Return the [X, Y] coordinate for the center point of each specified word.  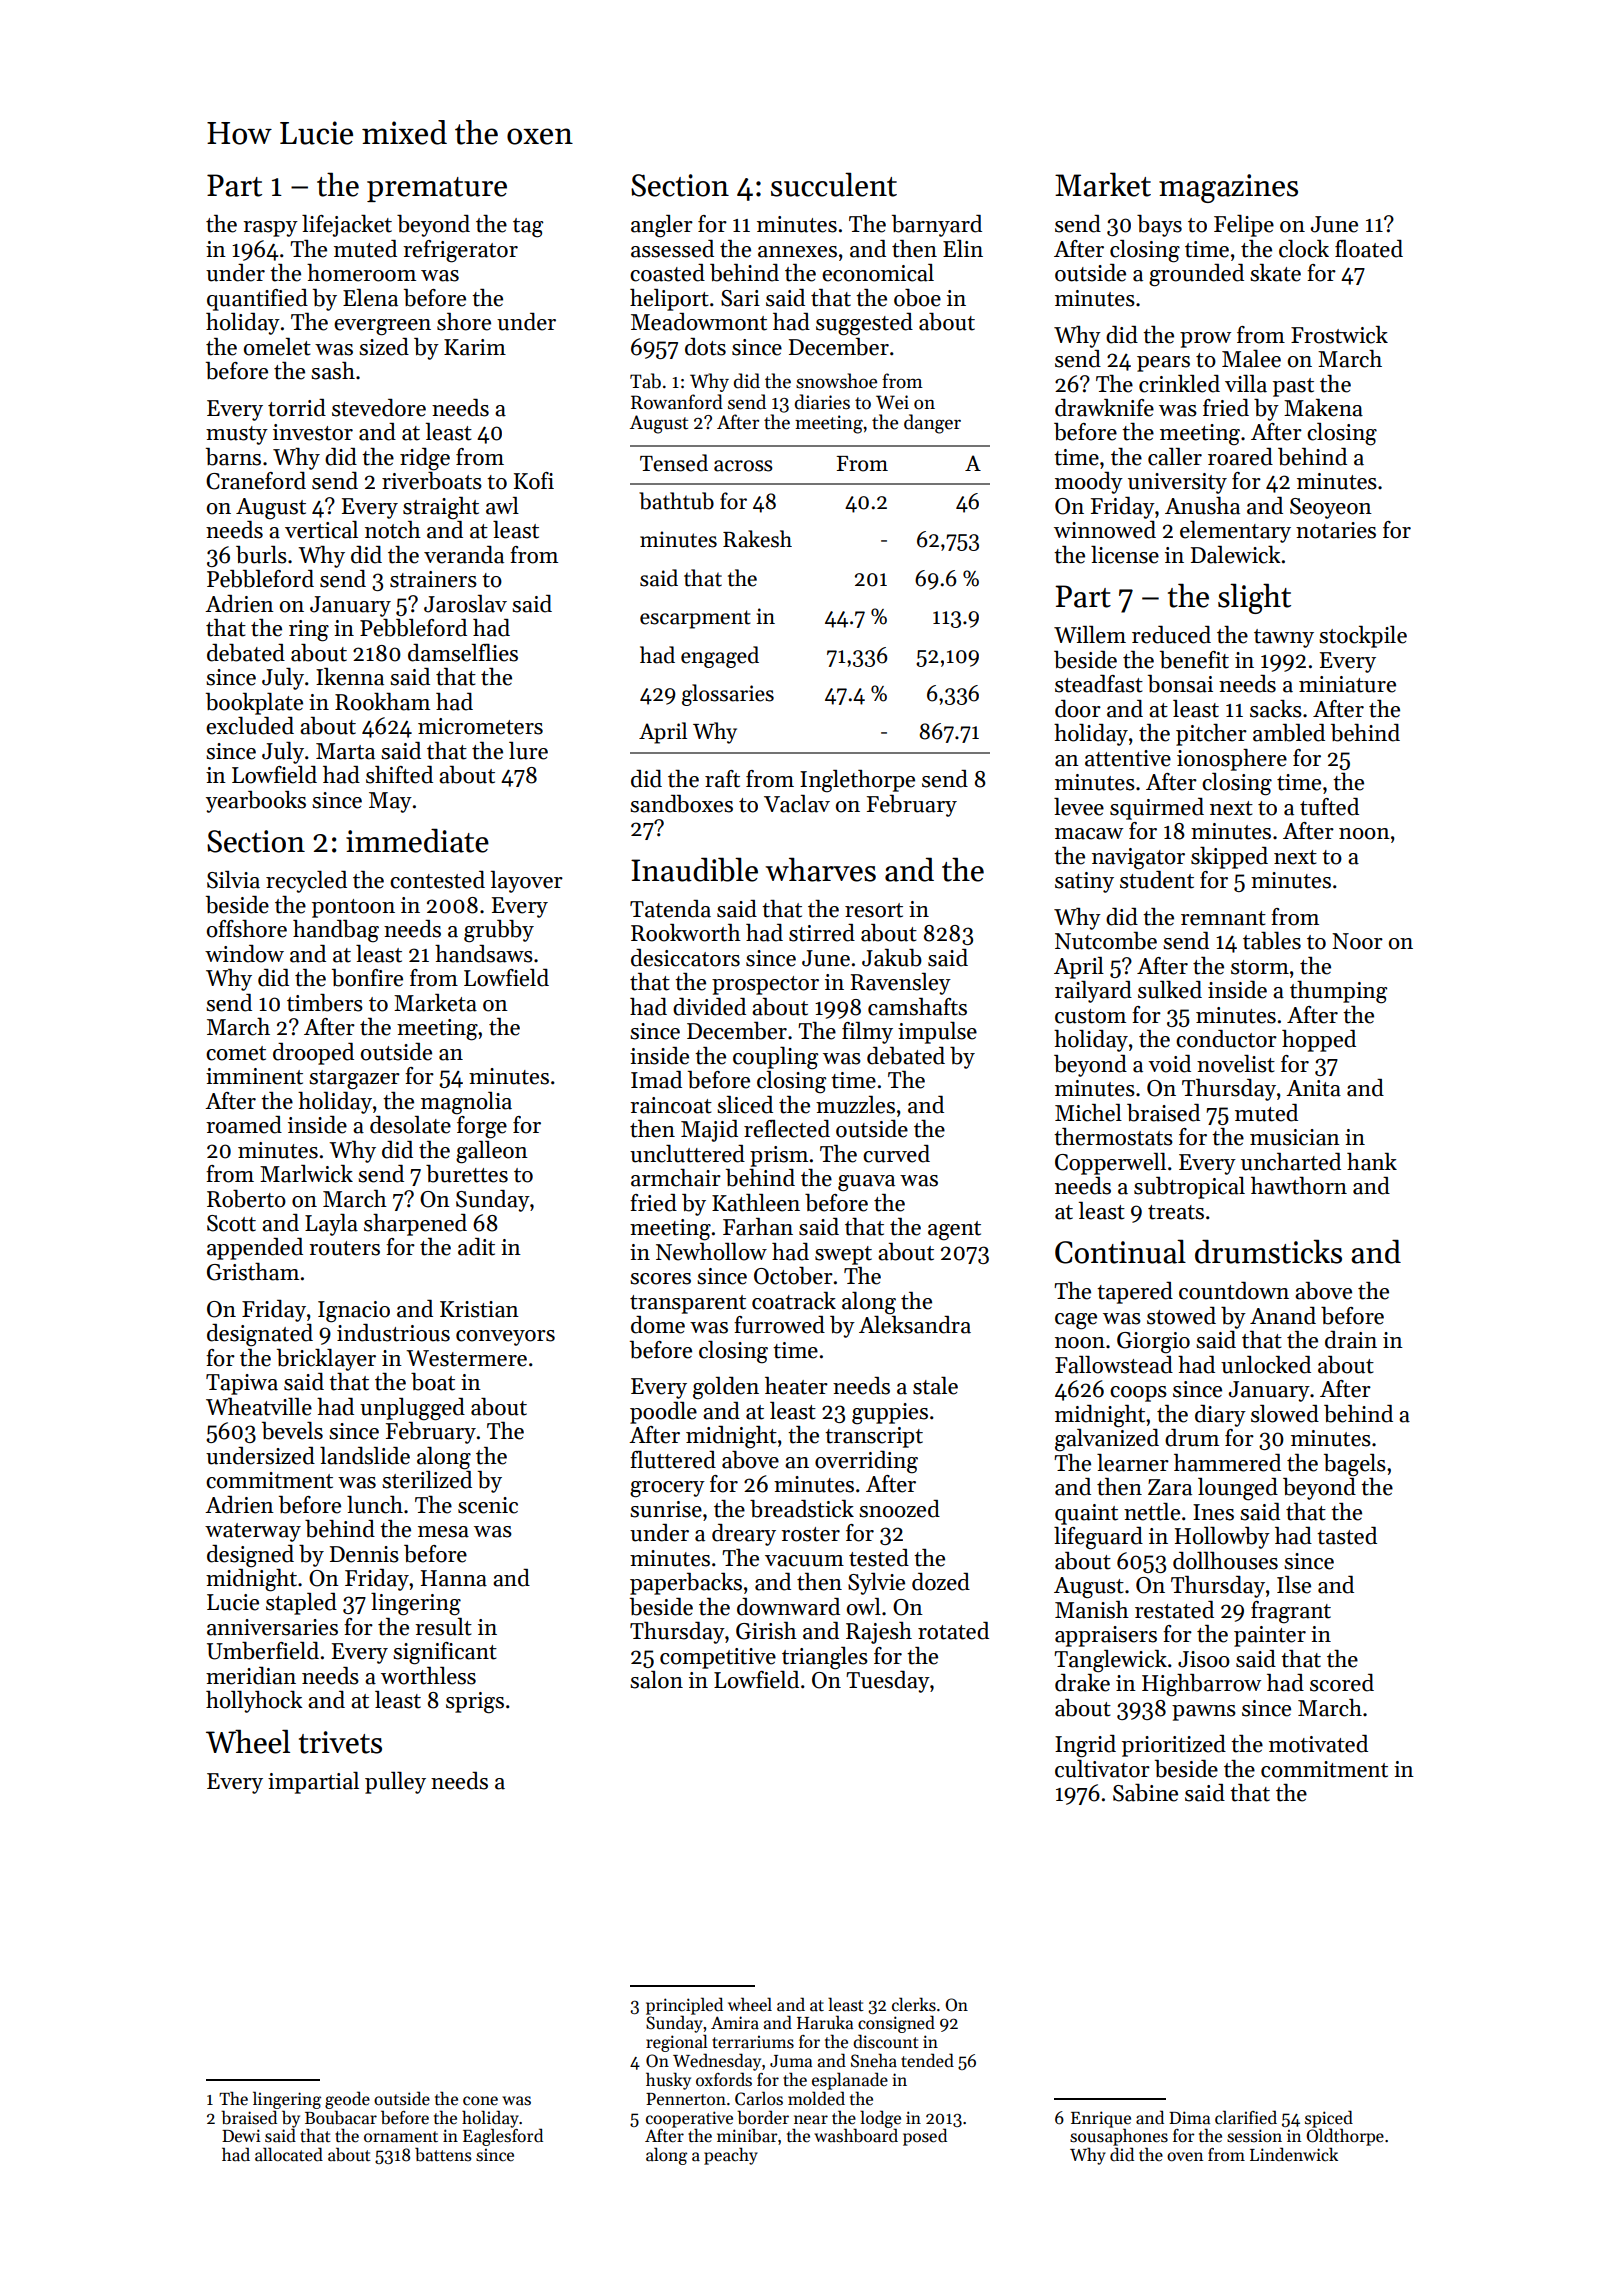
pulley [395, 1783]
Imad [656, 1080]
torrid [297, 408]
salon [656, 1680]
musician [1295, 1137]
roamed [244, 1125]
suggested [864, 324]
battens [443, 2154]
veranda [464, 555]
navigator [1138, 859]
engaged [720, 657]
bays [1159, 226]
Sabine [1145, 1793]
